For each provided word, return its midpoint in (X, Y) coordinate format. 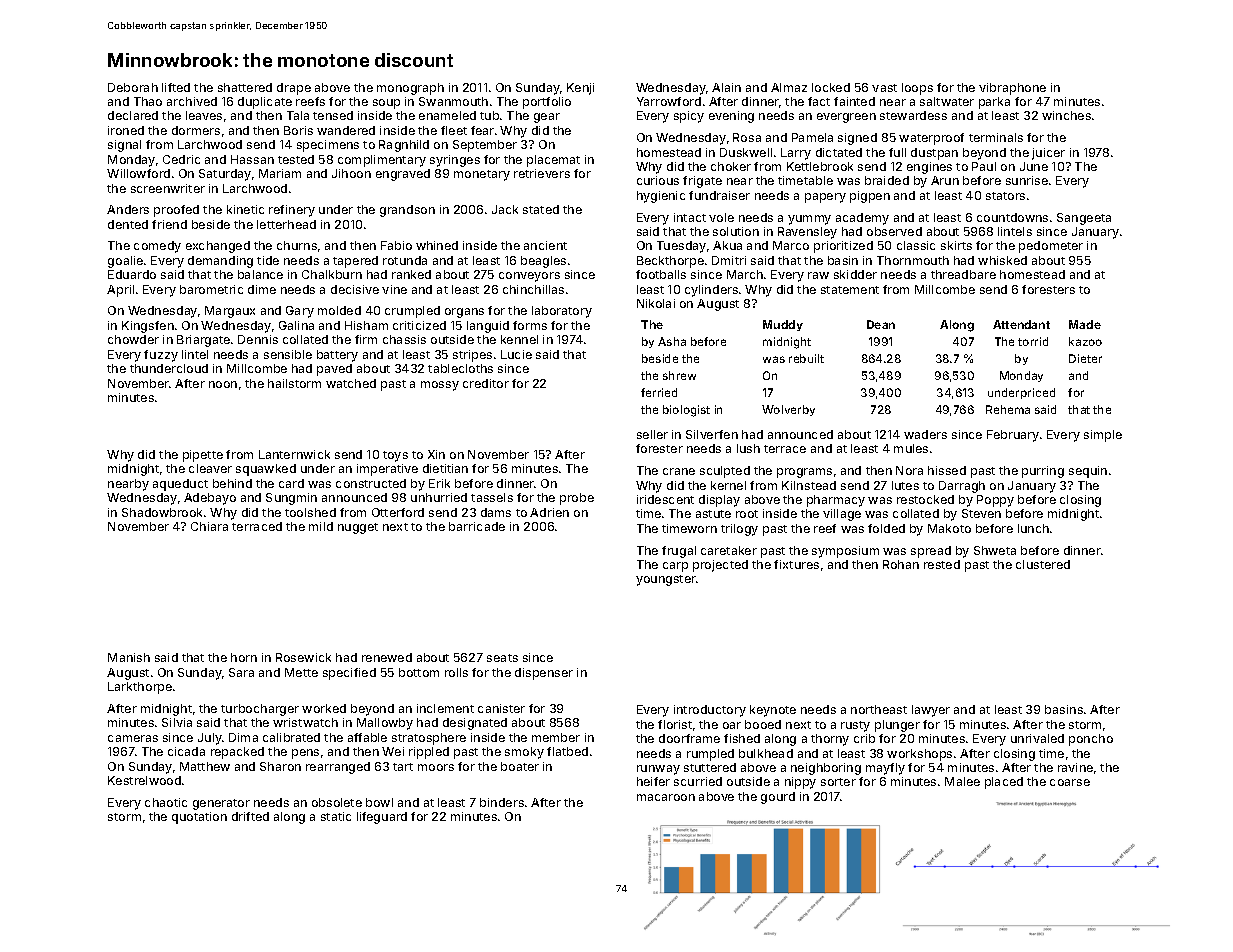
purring (1043, 472)
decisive (355, 289)
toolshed (310, 512)
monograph (410, 89)
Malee (962, 781)
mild (321, 526)
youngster (666, 580)
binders (502, 802)
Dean (881, 324)
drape (294, 89)
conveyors (529, 277)
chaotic (166, 802)
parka (994, 103)
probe (577, 499)
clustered (1043, 564)
